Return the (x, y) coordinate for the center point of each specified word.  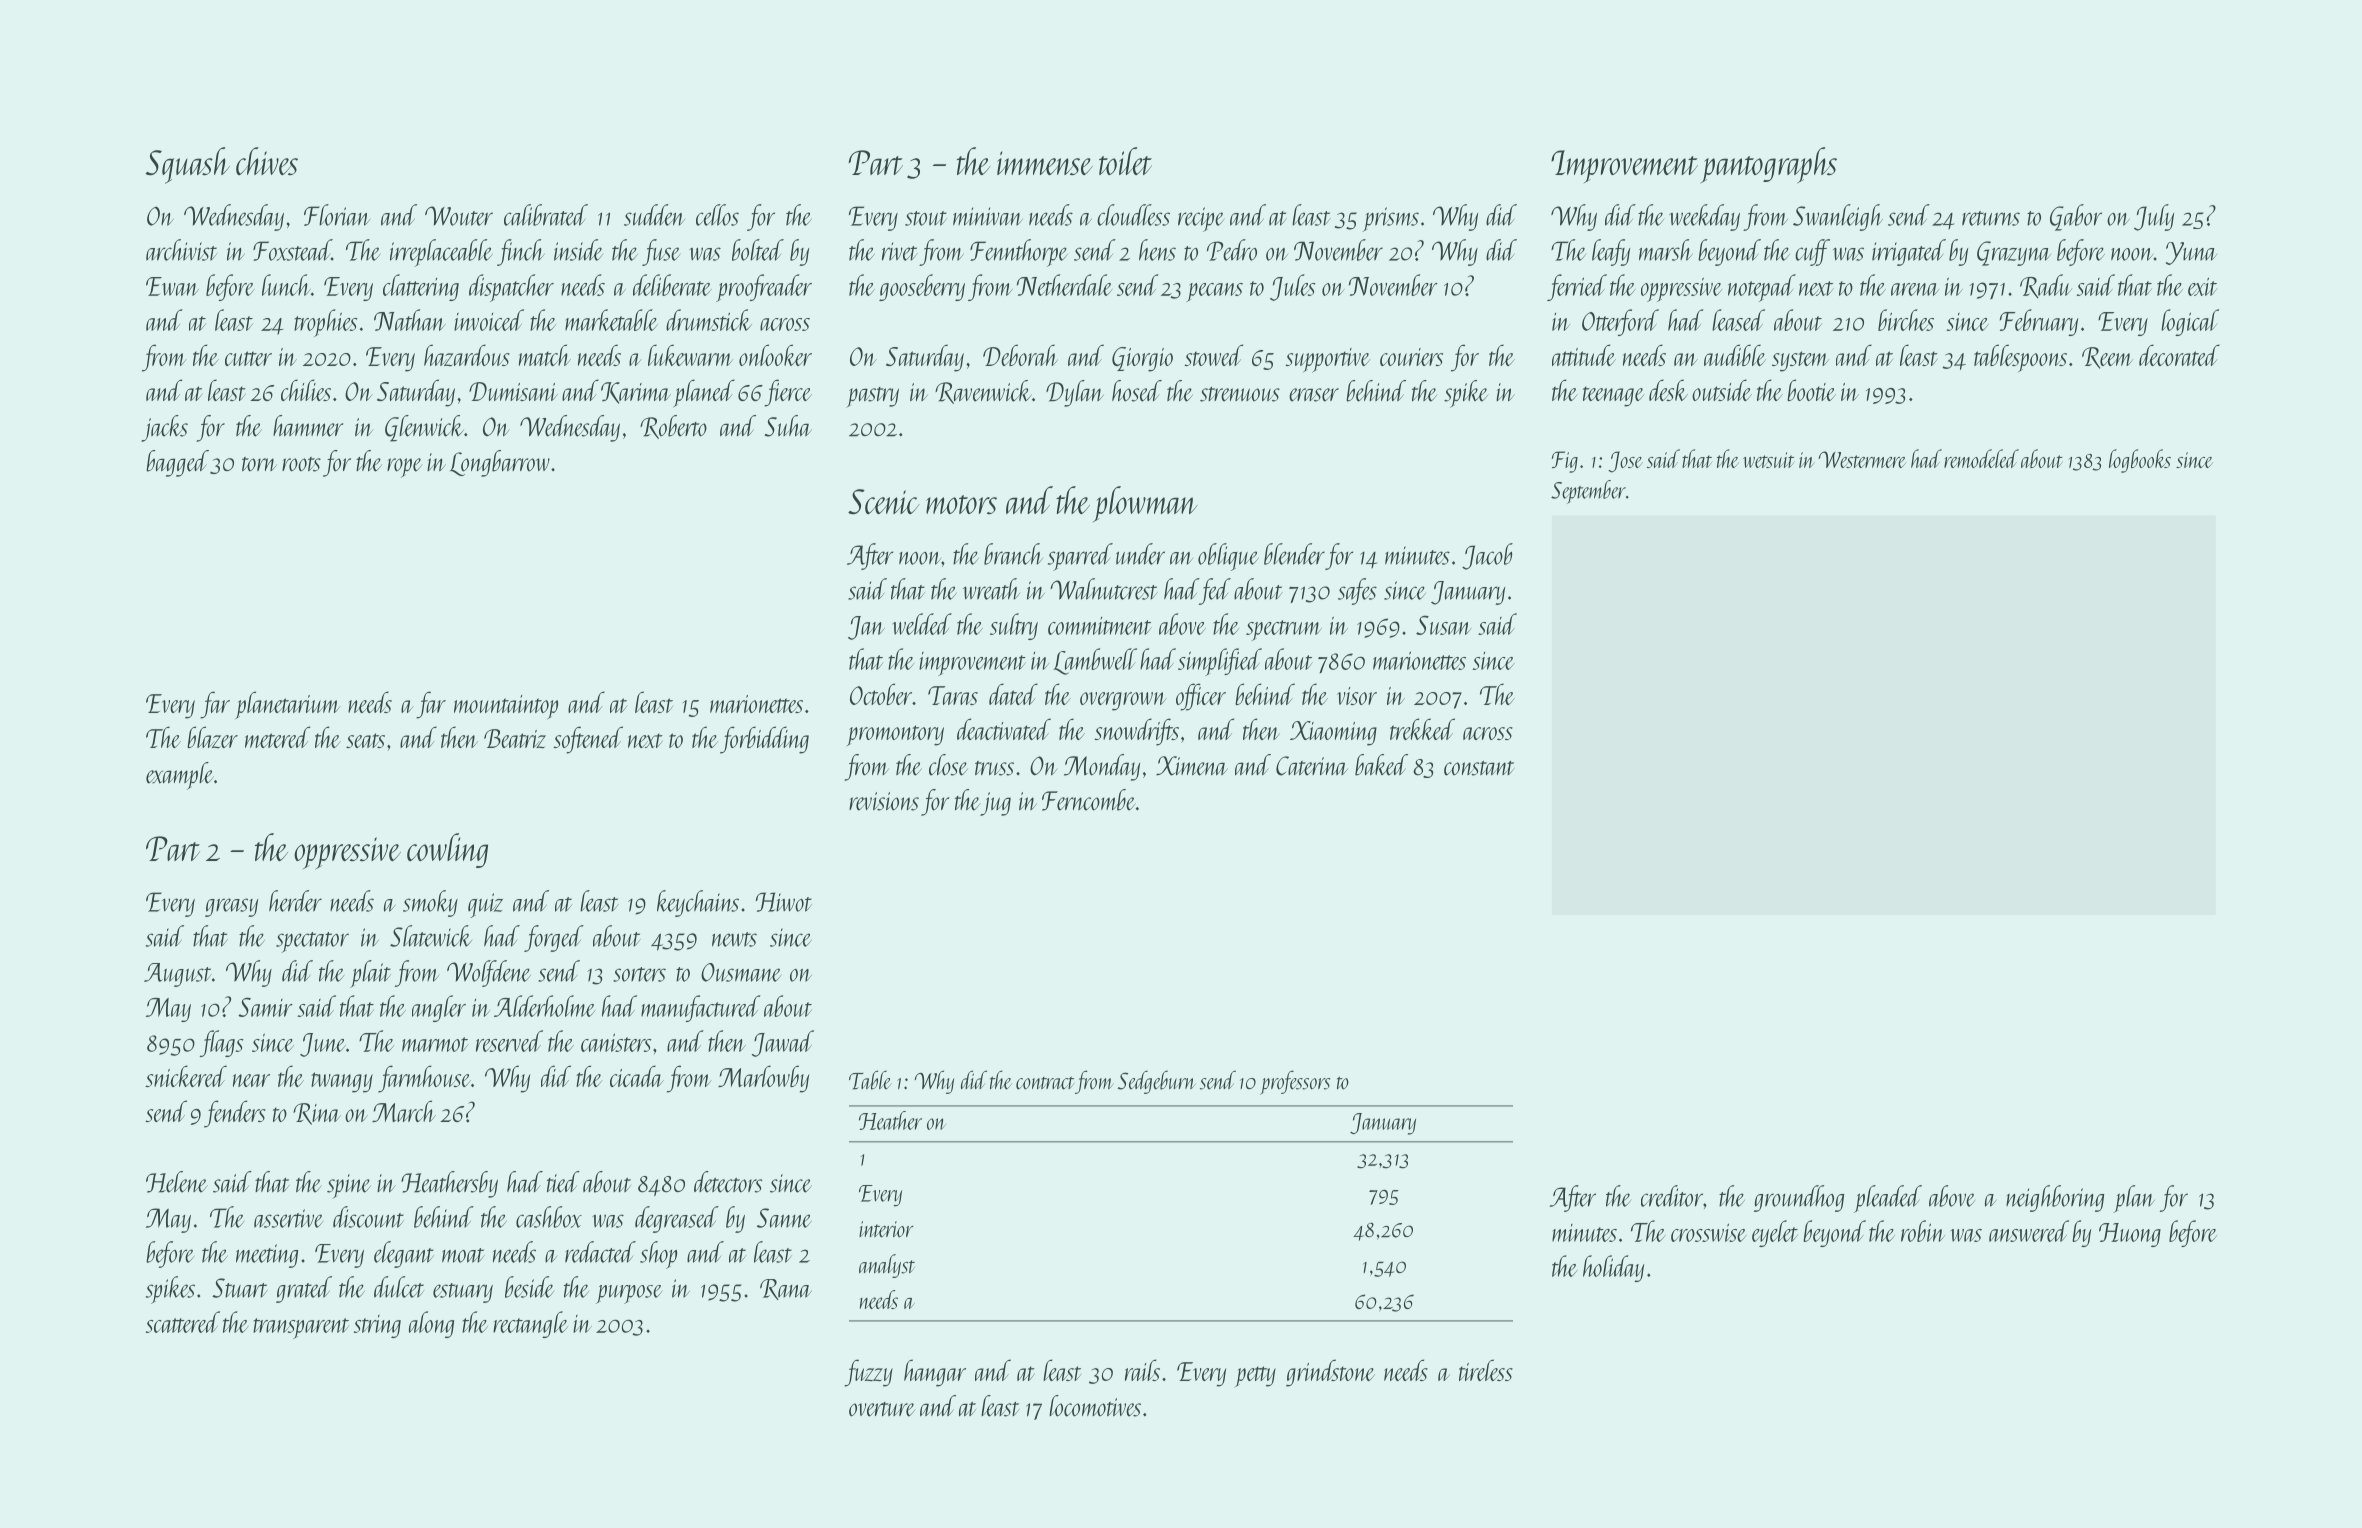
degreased (677, 1219)
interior (886, 1229)
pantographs (1768, 165)
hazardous (467, 355)
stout (926, 218)
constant (1479, 768)
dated (1013, 694)
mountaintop (506, 707)
